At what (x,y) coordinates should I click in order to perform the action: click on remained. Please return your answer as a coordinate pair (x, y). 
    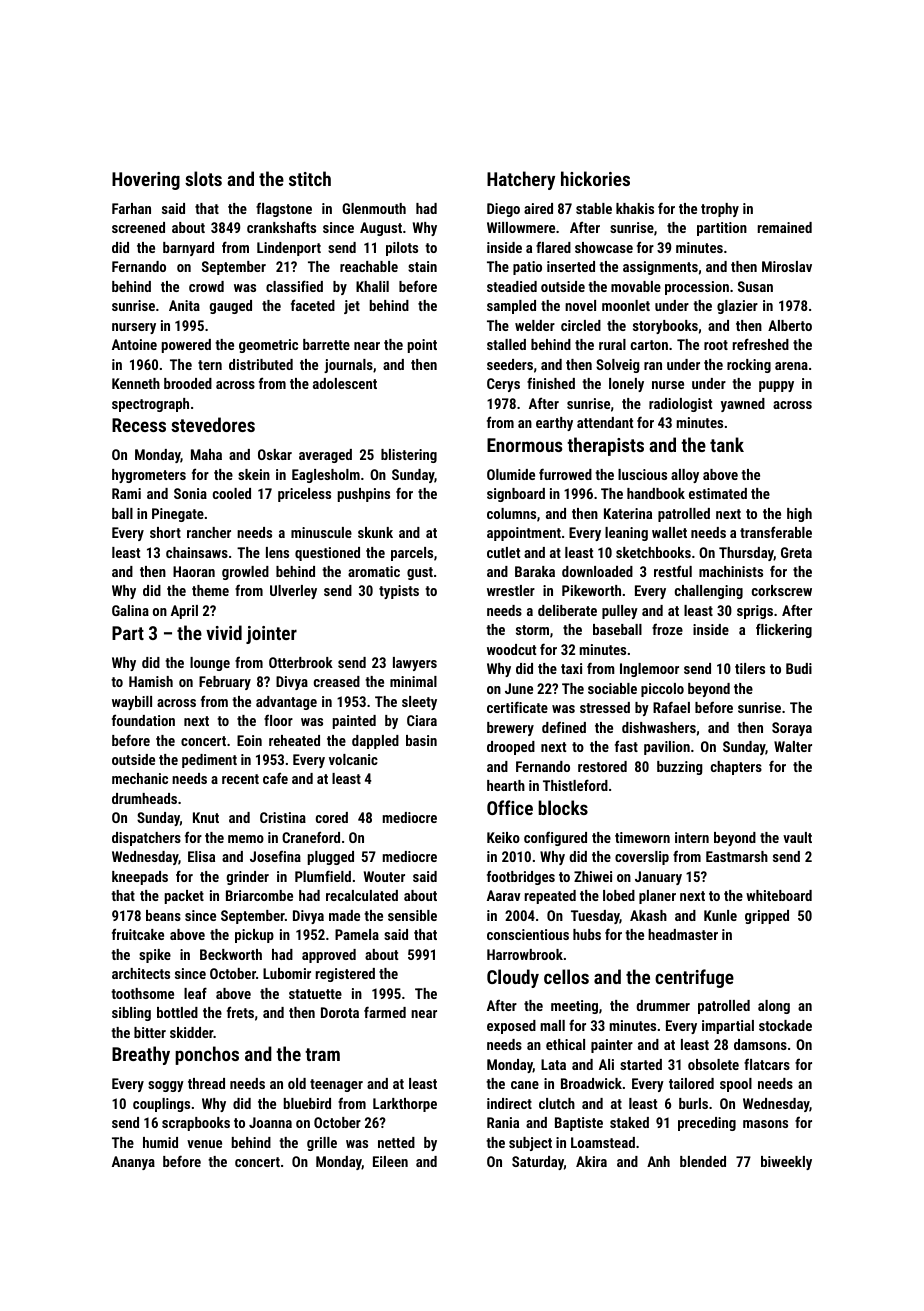
    Looking at the image, I should click on (785, 227).
